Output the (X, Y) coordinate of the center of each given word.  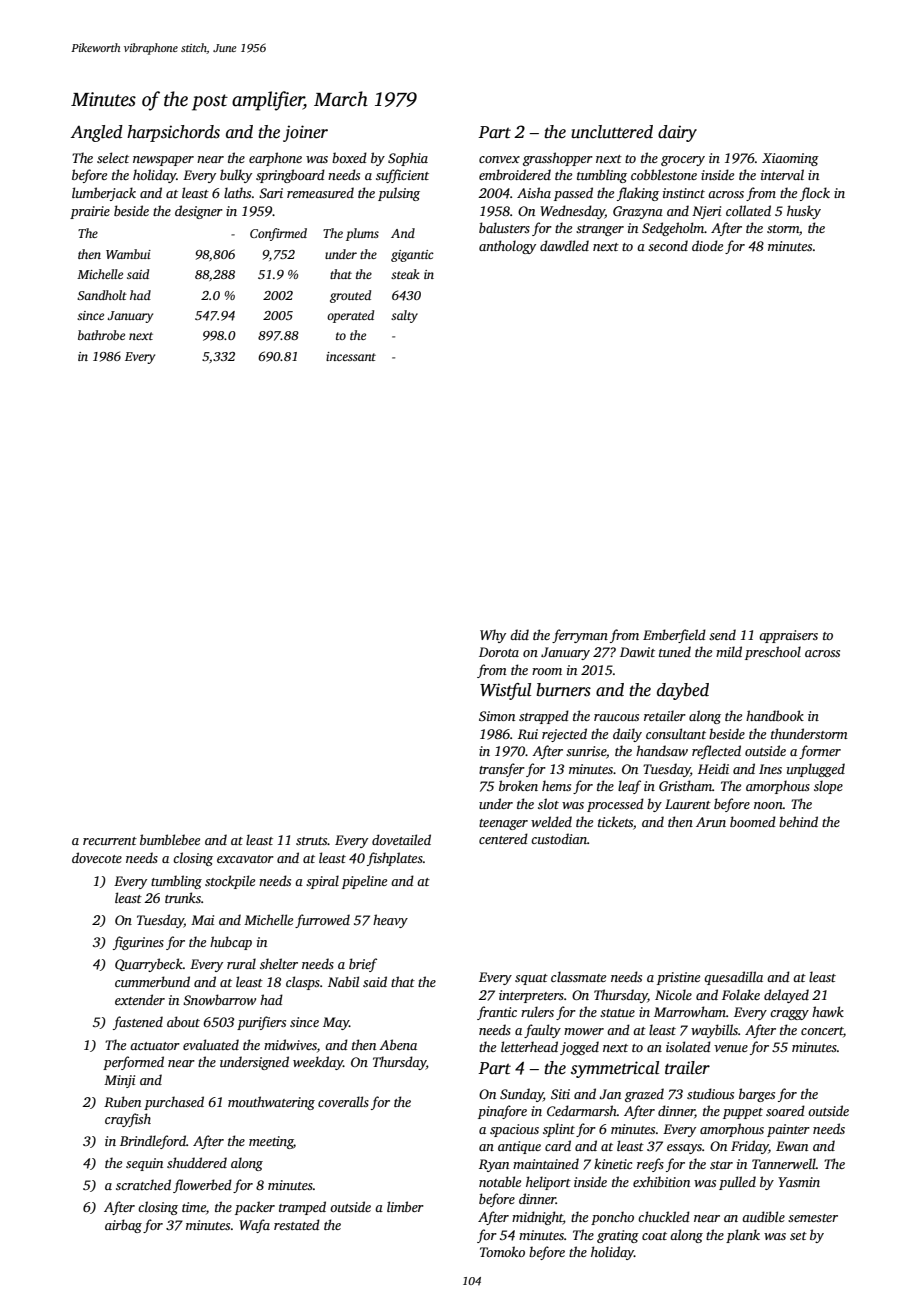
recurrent (110, 841)
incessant (351, 356)
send (722, 634)
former (820, 752)
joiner (305, 133)
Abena (398, 1044)
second (668, 245)
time (194, 1207)
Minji (119, 1081)
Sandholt (102, 295)
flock (815, 194)
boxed (349, 157)
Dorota (499, 652)
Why (493, 636)
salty (404, 316)
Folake (741, 994)
